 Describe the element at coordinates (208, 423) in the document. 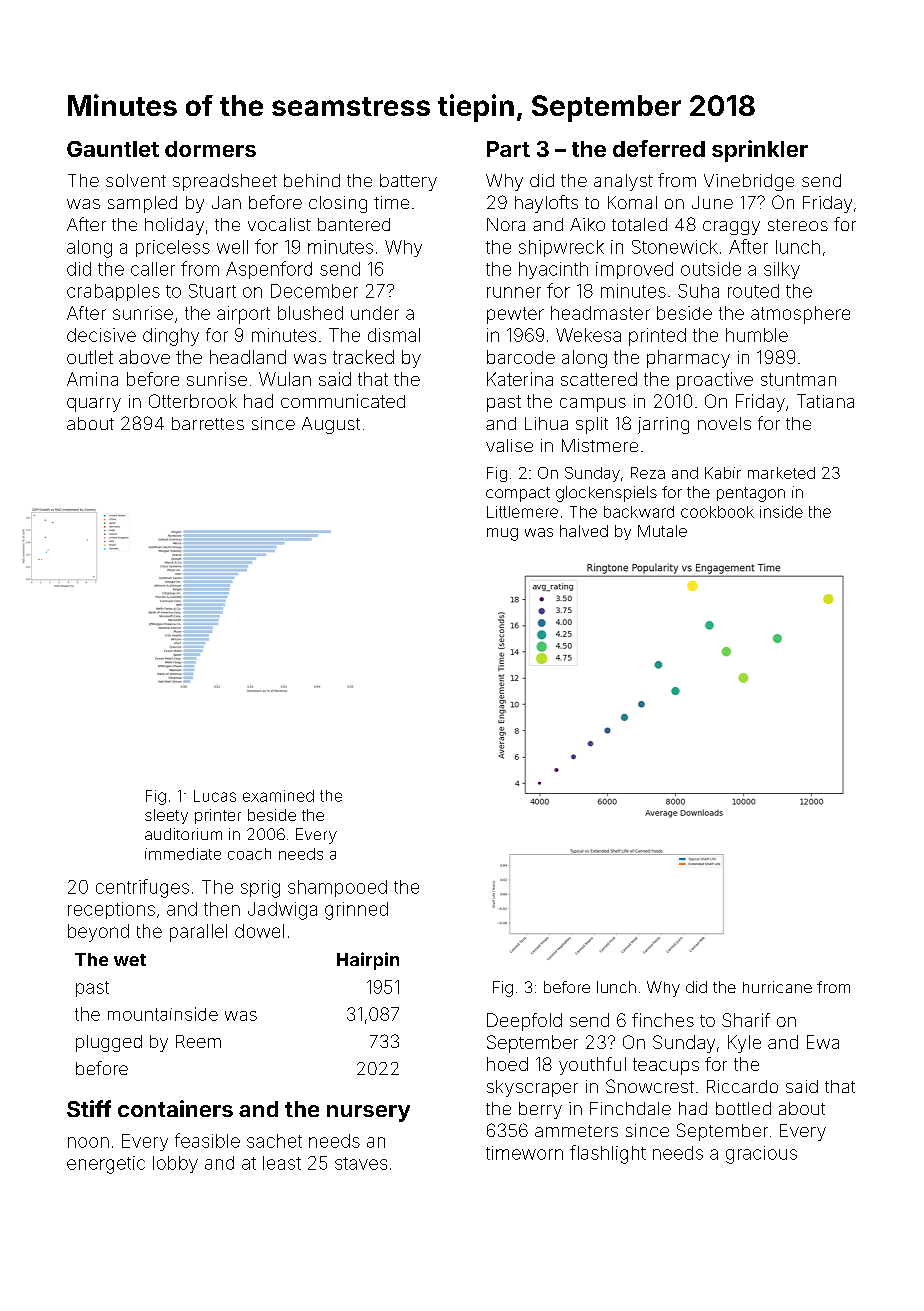

I see `barrettes` at that location.
